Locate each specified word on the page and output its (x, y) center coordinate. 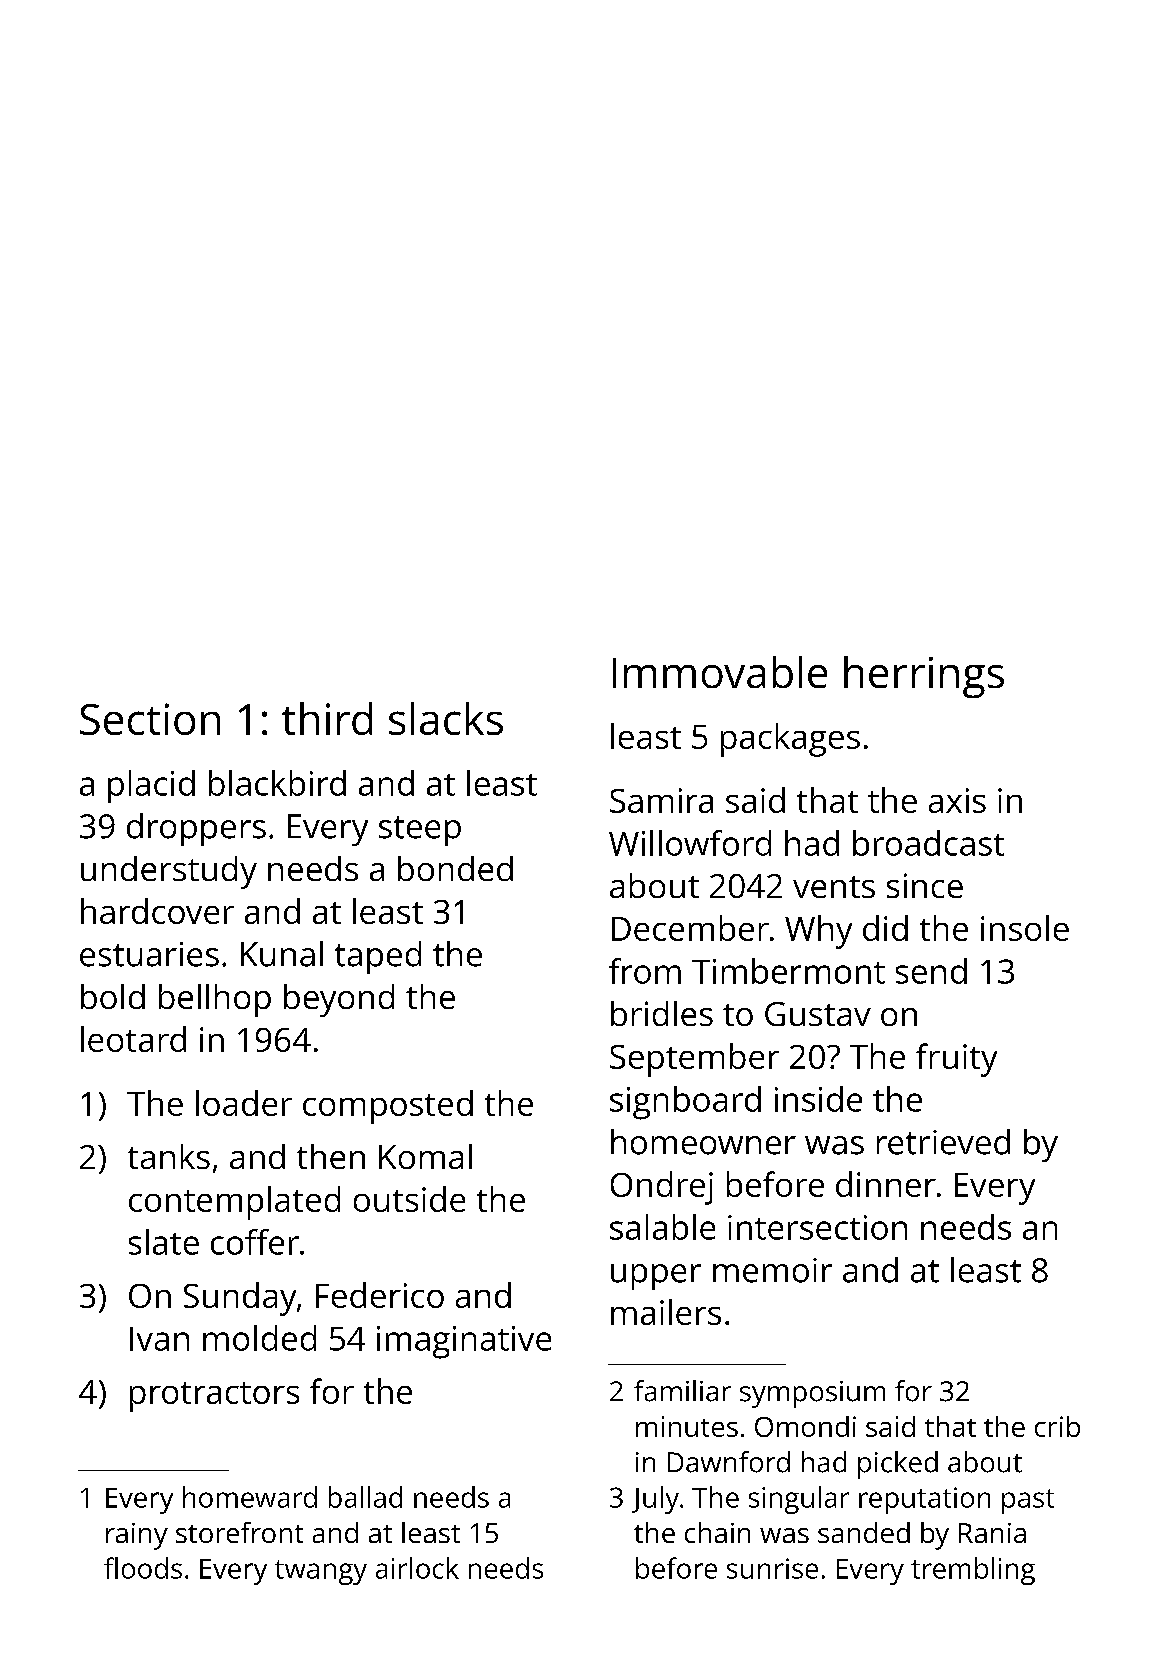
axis (957, 800)
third (327, 718)
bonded (455, 868)
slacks (446, 718)
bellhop (215, 1000)
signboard (685, 1103)
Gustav (818, 1014)
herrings (924, 677)
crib (1057, 1426)
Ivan (159, 1339)
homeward (250, 1497)
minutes (687, 1426)
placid (151, 786)
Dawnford (729, 1462)
